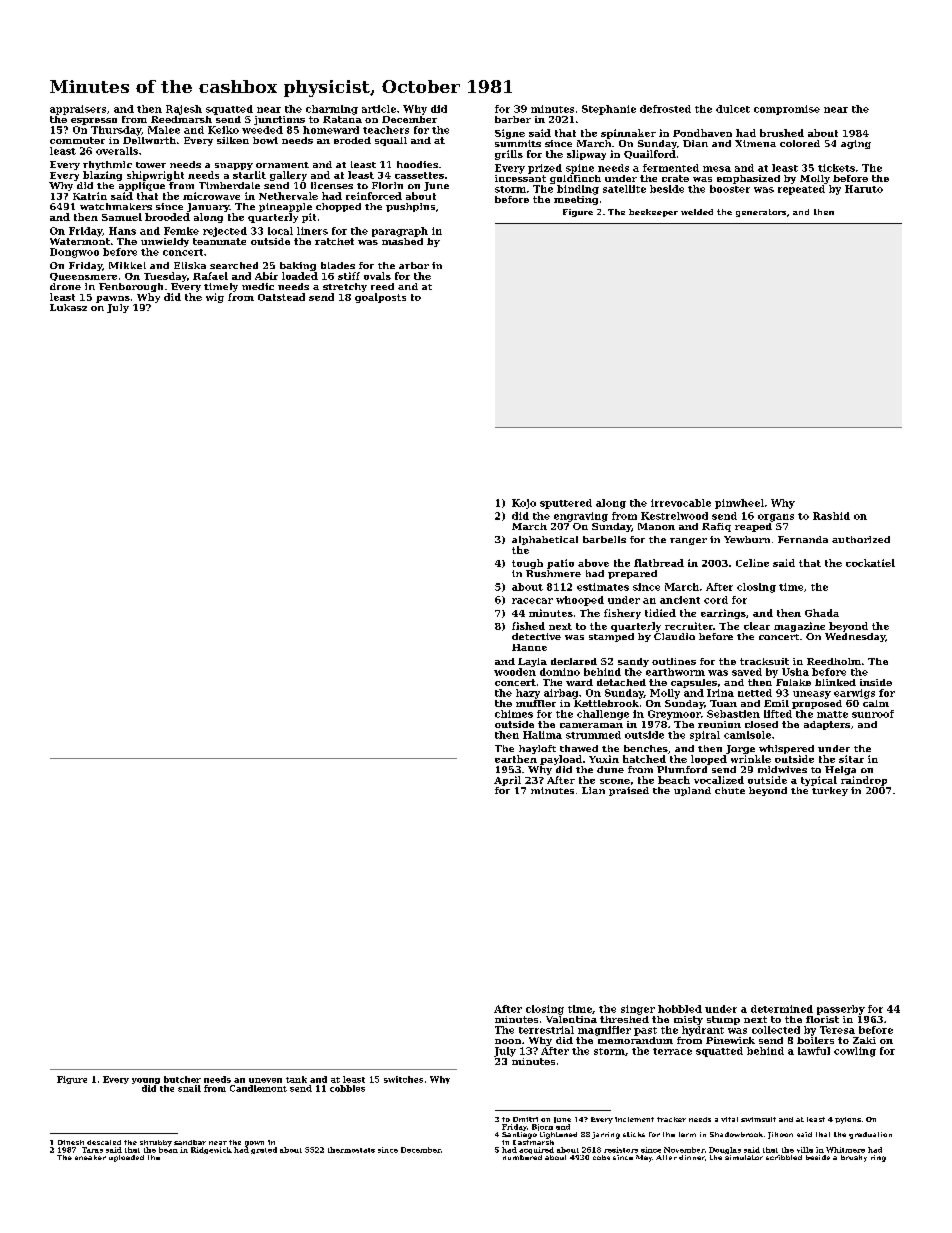  I want to click on authorized, so click(861, 539).
